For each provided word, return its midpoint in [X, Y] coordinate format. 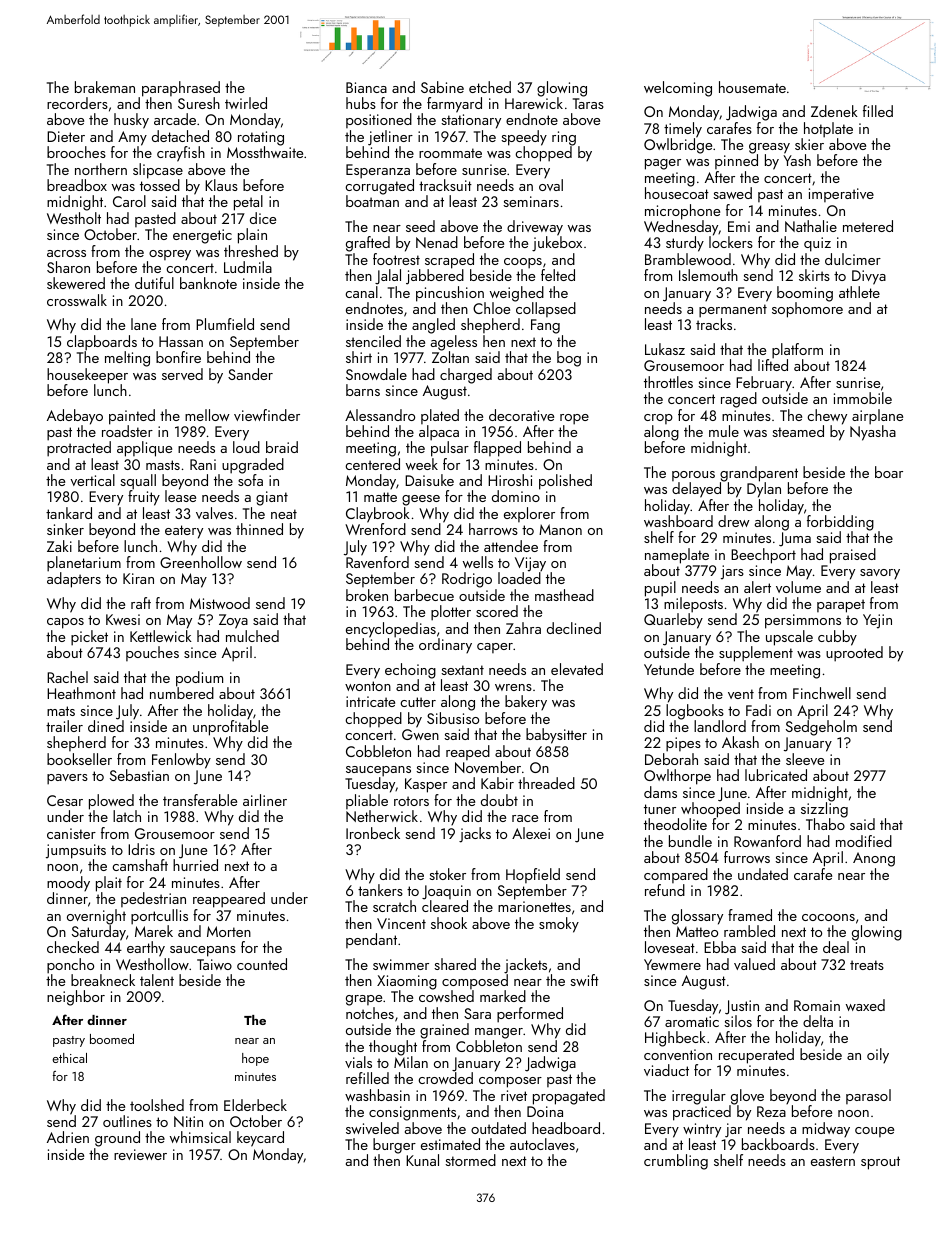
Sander [250, 374]
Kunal [422, 1160]
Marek [154, 931]
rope [574, 419]
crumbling [676, 1162]
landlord [720, 726]
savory [880, 574]
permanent [733, 311]
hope [255, 1059]
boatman [372, 201]
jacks [475, 835]
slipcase [158, 171]
